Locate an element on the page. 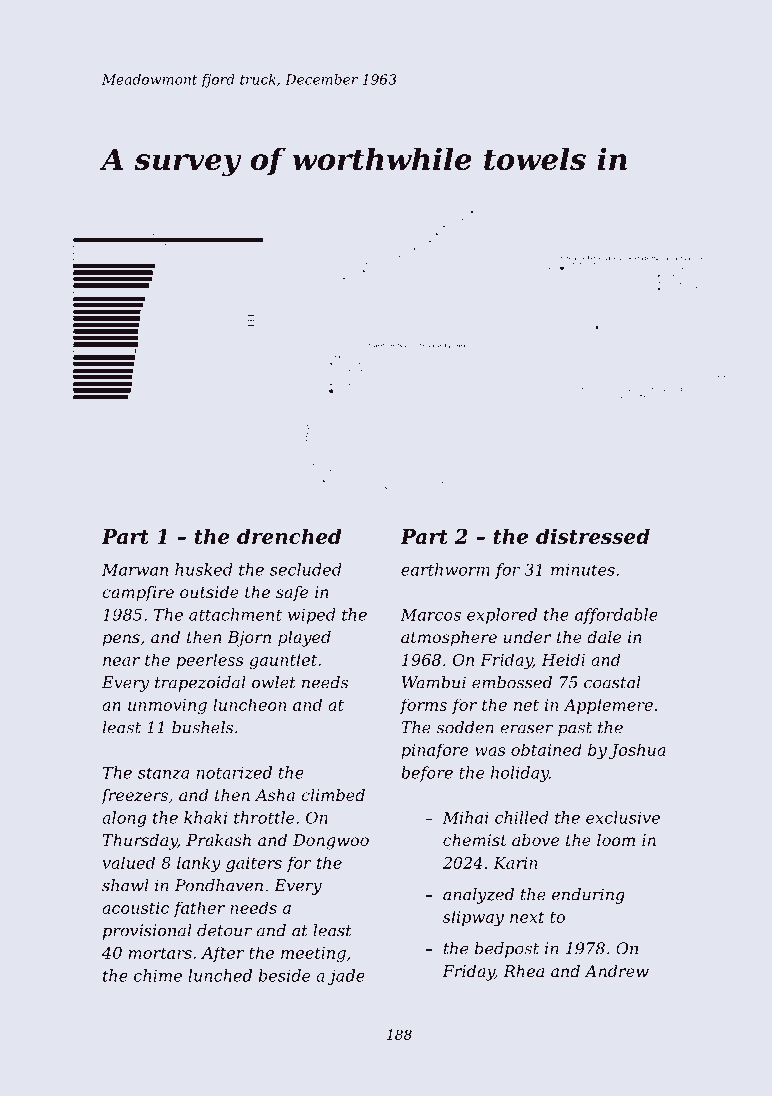  explored is located at coordinates (502, 616).
